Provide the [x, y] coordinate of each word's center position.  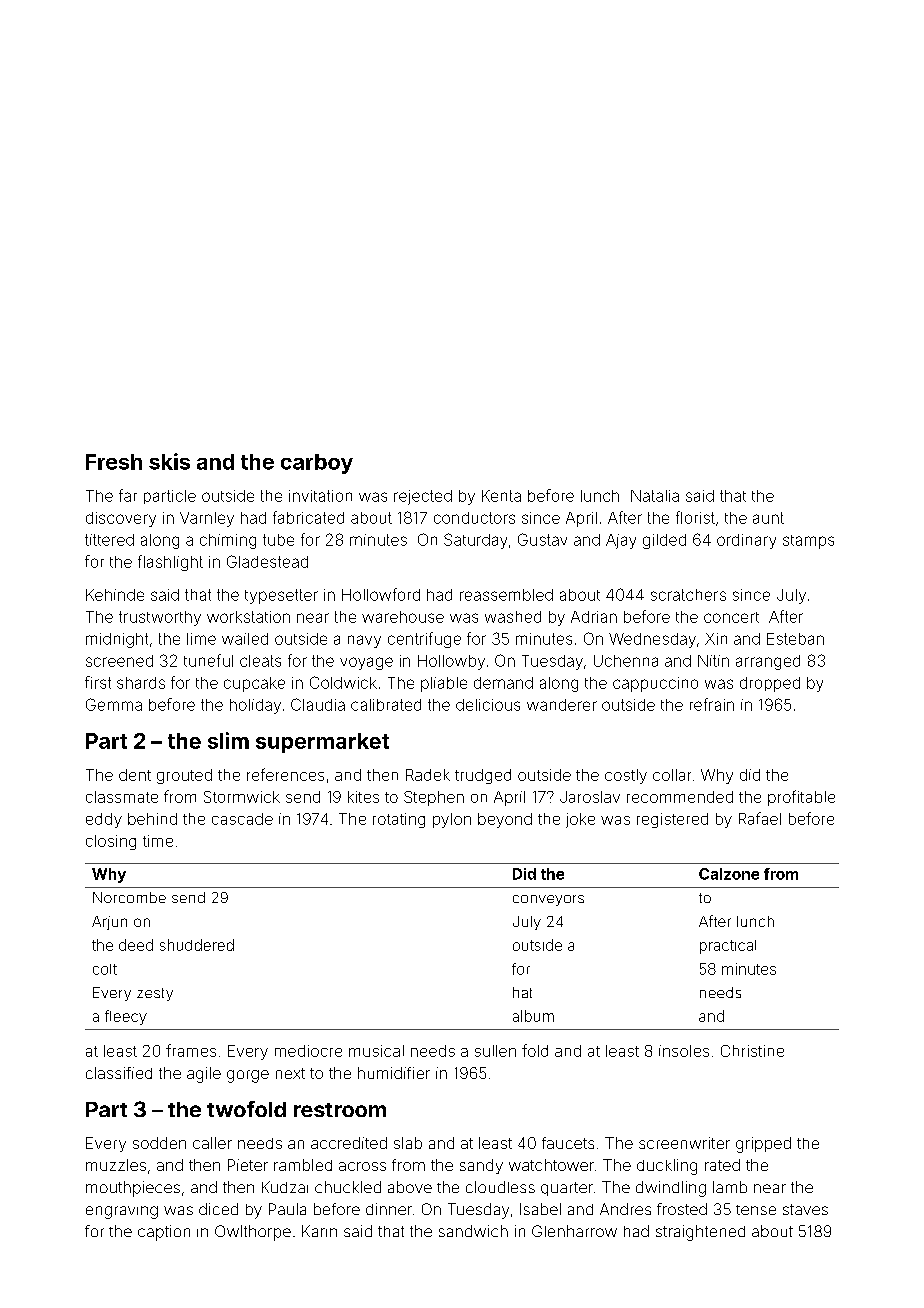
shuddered [197, 945]
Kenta [501, 496]
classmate [122, 797]
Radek [428, 775]
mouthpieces [133, 1189]
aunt [768, 518]
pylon [452, 820]
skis [169, 461]
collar [672, 775]
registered [672, 820]
